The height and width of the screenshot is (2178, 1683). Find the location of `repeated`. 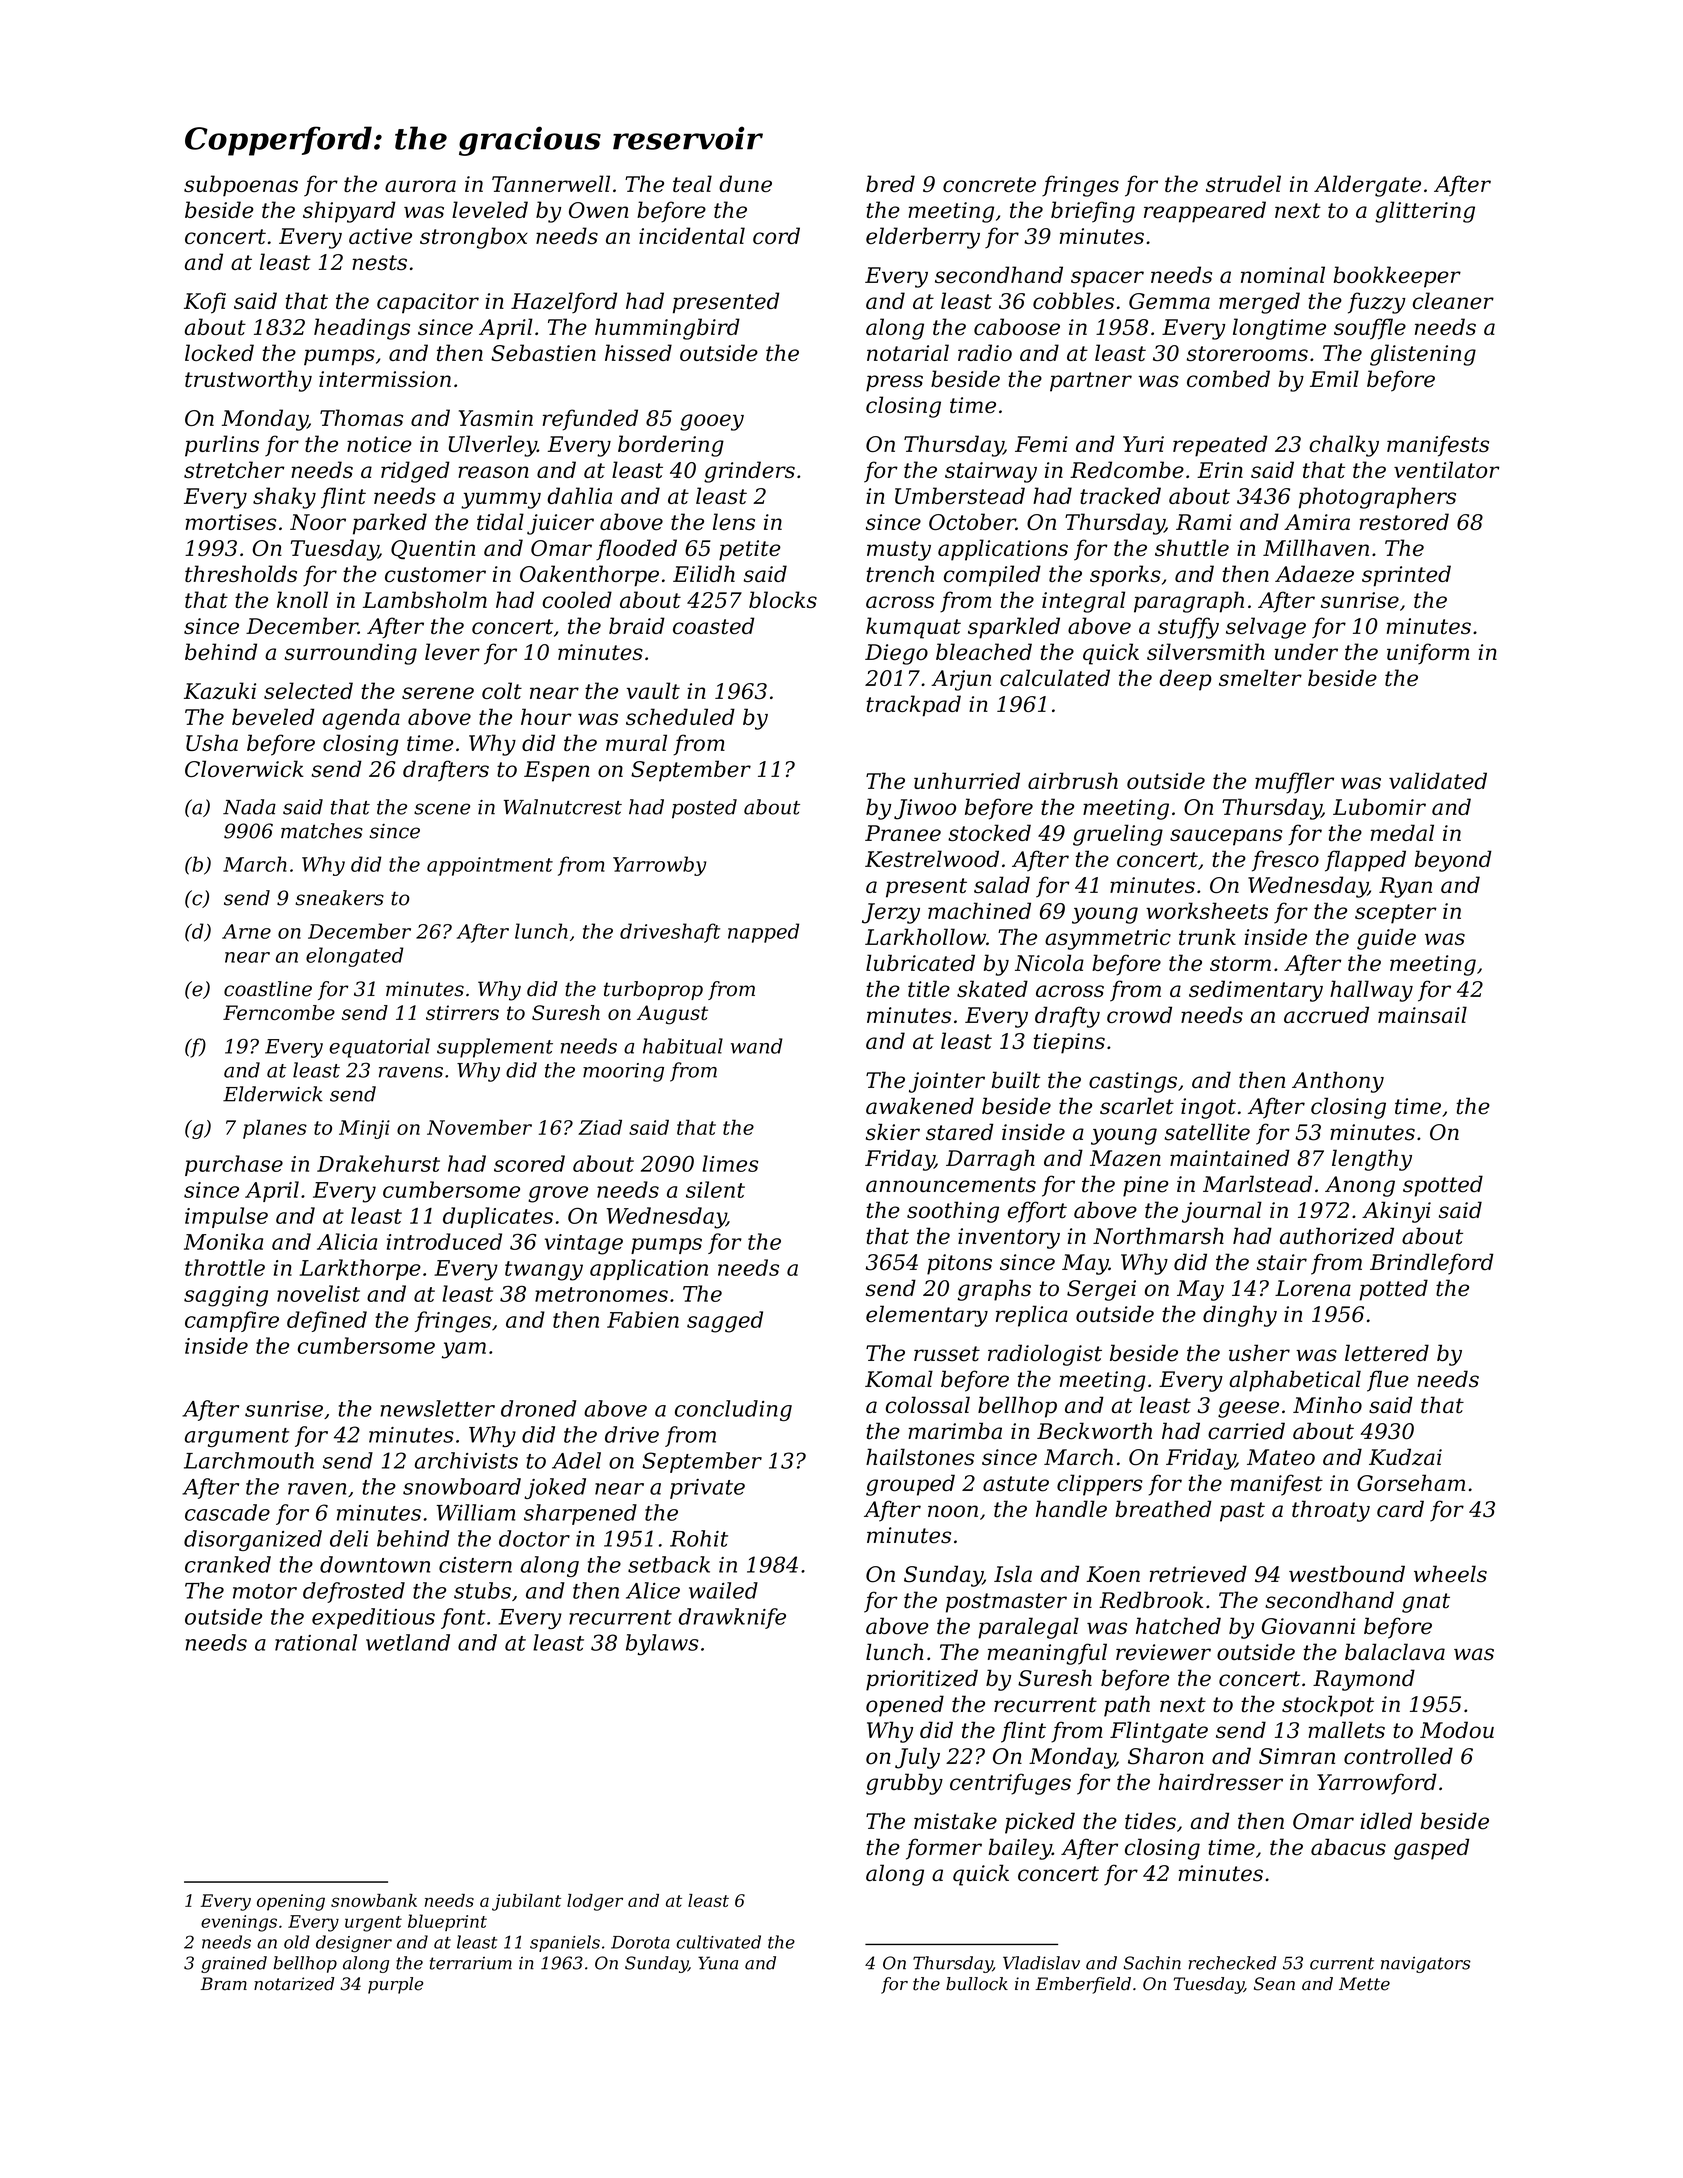

repeated is located at coordinates (1220, 446).
